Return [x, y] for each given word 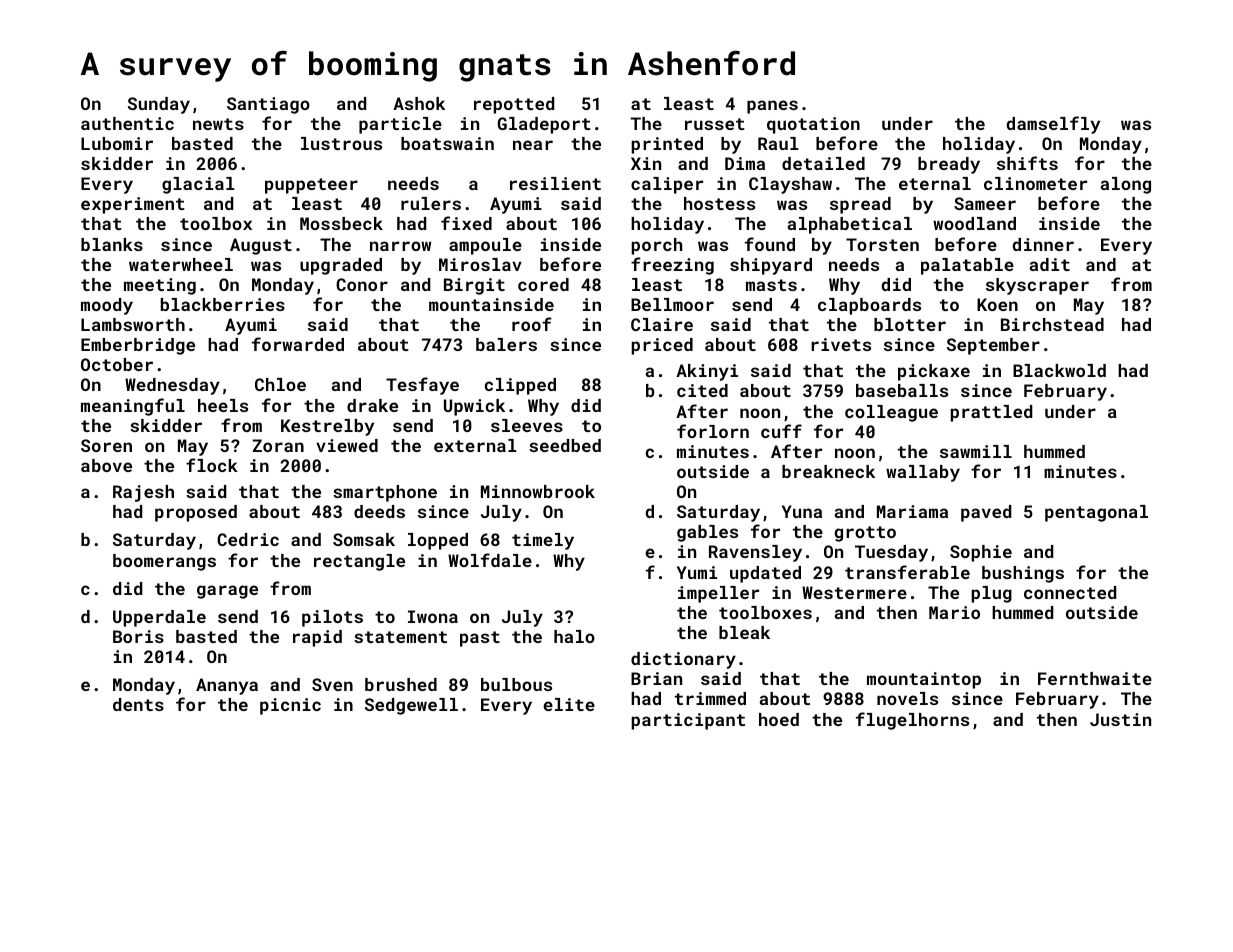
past [480, 639]
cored [543, 284]
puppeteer [311, 186]
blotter [910, 324]
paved [986, 513]
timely [543, 541]
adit [1050, 264]
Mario [954, 612]
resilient [555, 183]
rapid [317, 638]
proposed [196, 513]
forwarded [298, 344]
